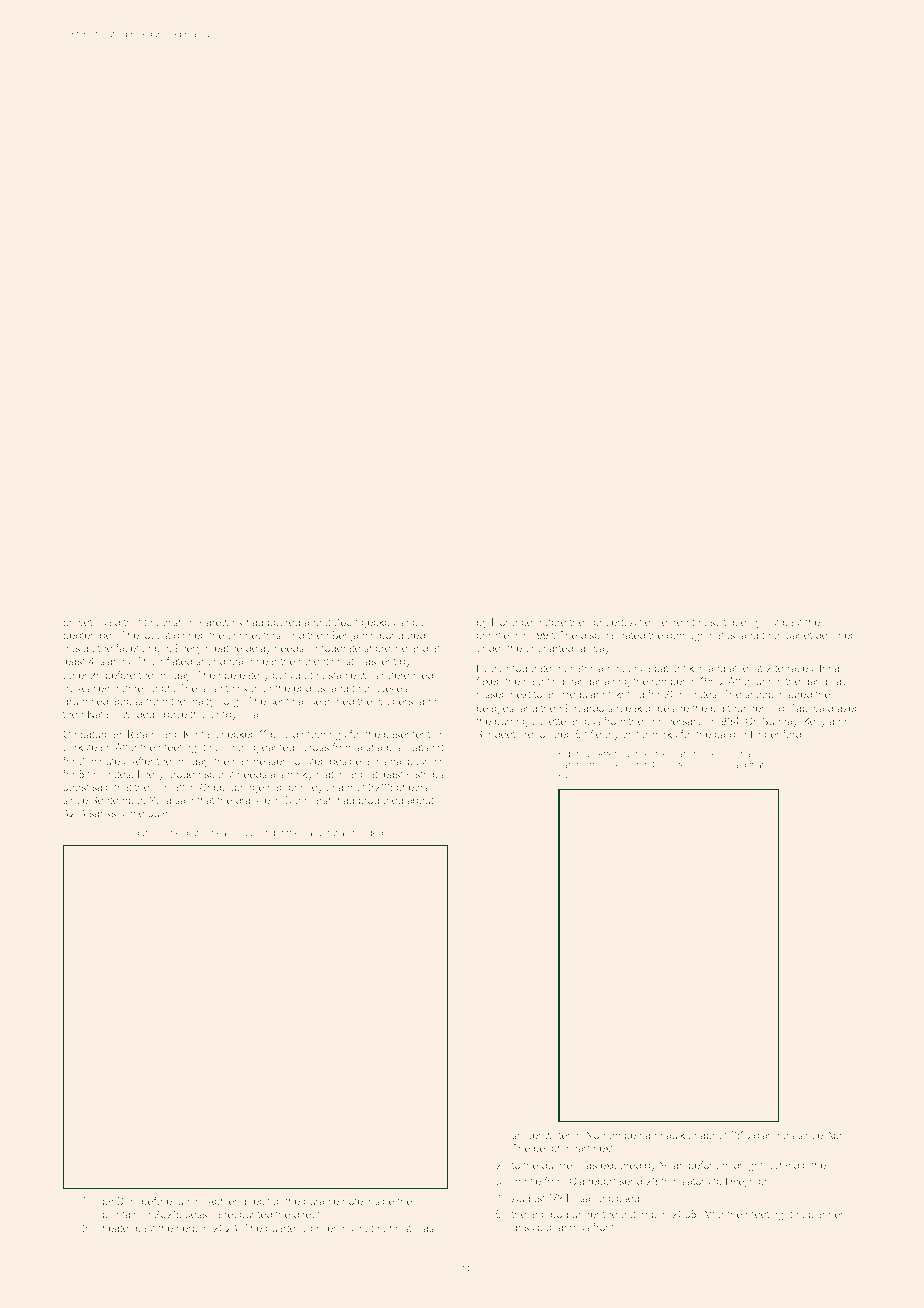  I want to click on wish, so click(172, 622).
